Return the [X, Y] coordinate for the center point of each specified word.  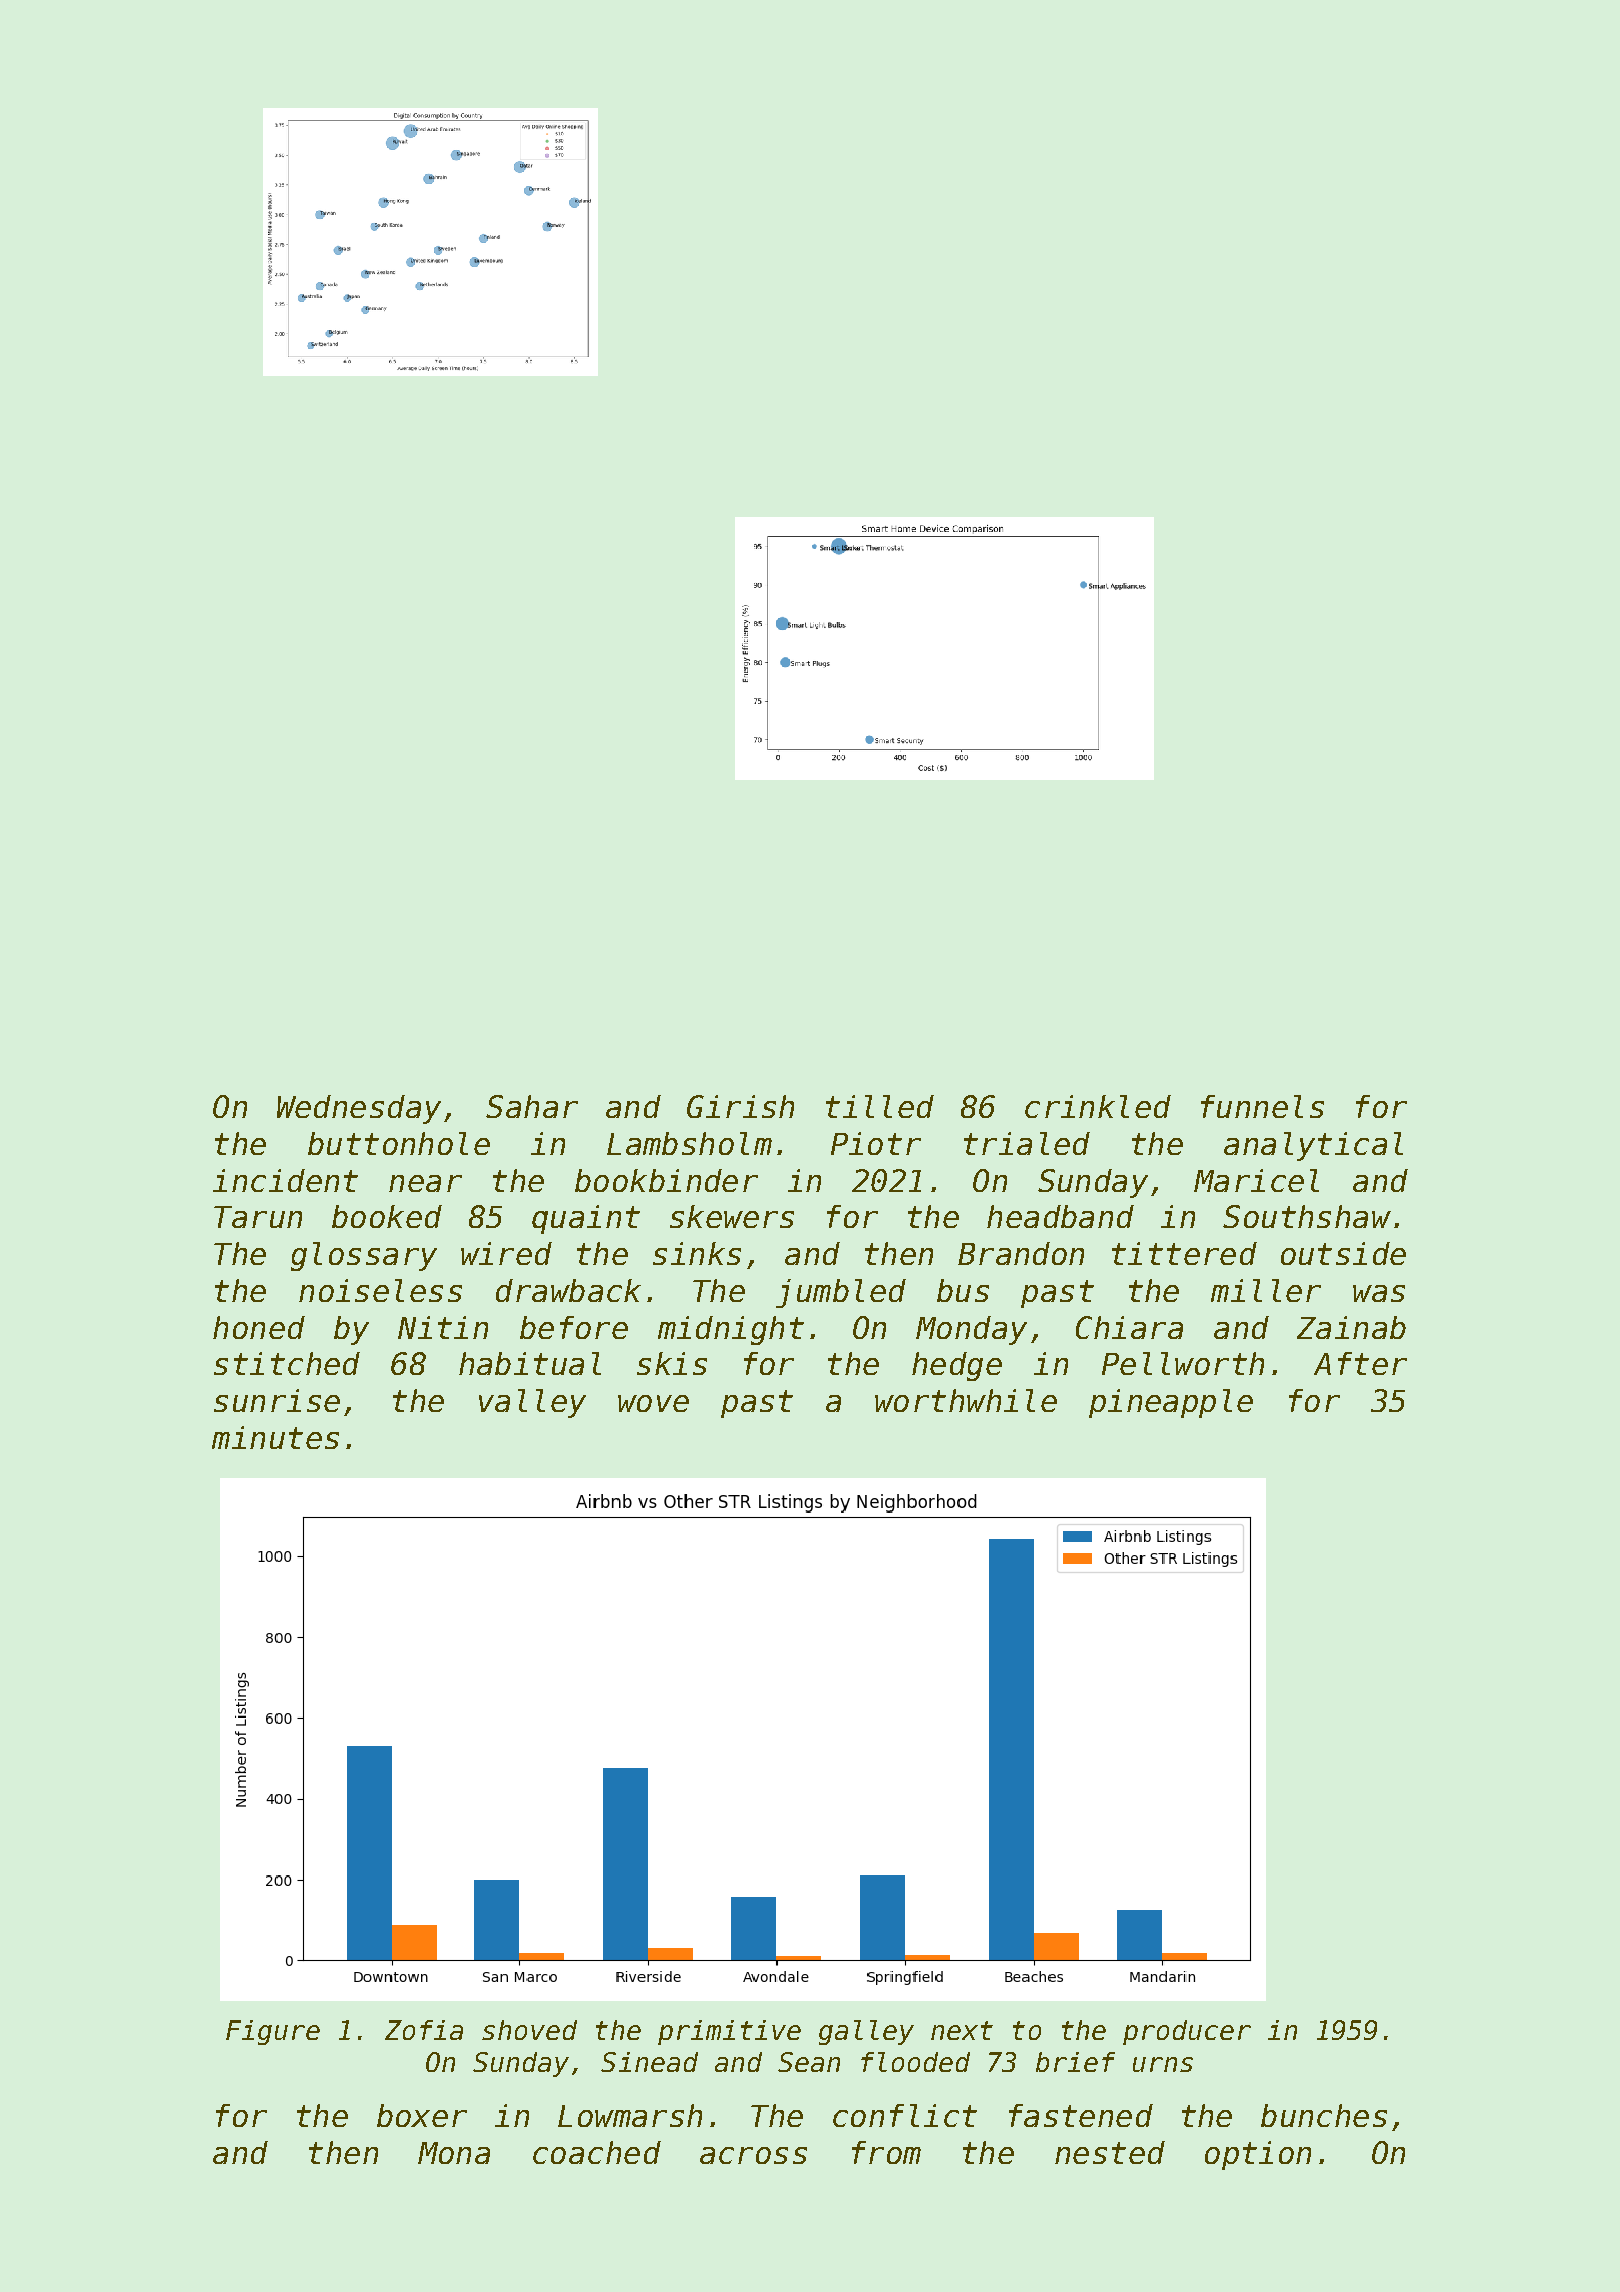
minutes [275, 1437]
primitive [729, 2032]
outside [1343, 1253]
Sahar [532, 1106]
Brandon [1021, 1253]
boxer [422, 2115]
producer [1187, 2032]
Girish [740, 1106]
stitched [287, 1363]
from [886, 2152]
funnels [1262, 1106]
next [962, 2030]
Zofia [424, 2030]
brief [1075, 2062]
